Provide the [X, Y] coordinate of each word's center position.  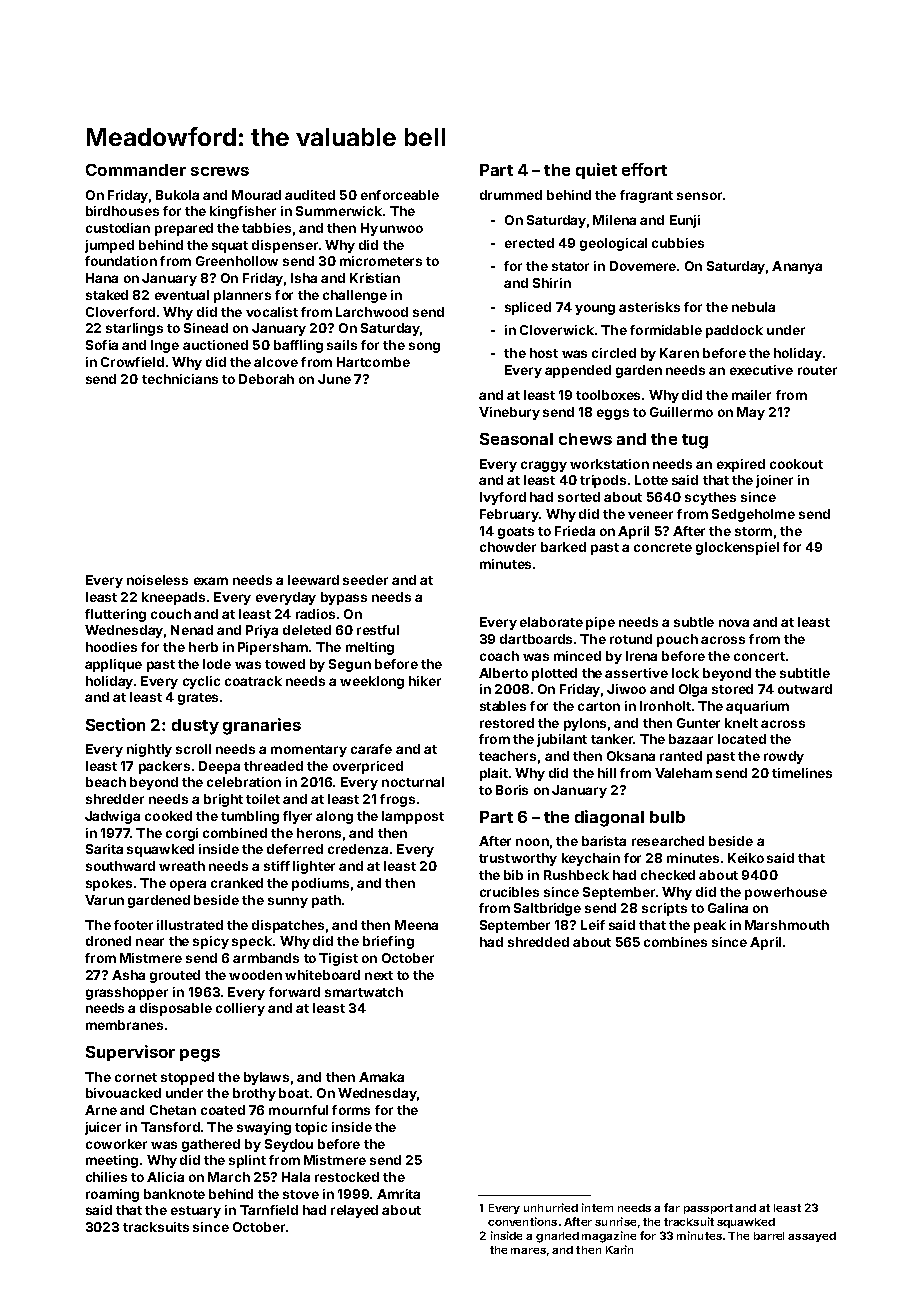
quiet [596, 171]
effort [644, 169]
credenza [358, 849]
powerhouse [786, 893]
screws [220, 171]
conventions [522, 1221]
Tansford [170, 1127]
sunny [288, 902]
